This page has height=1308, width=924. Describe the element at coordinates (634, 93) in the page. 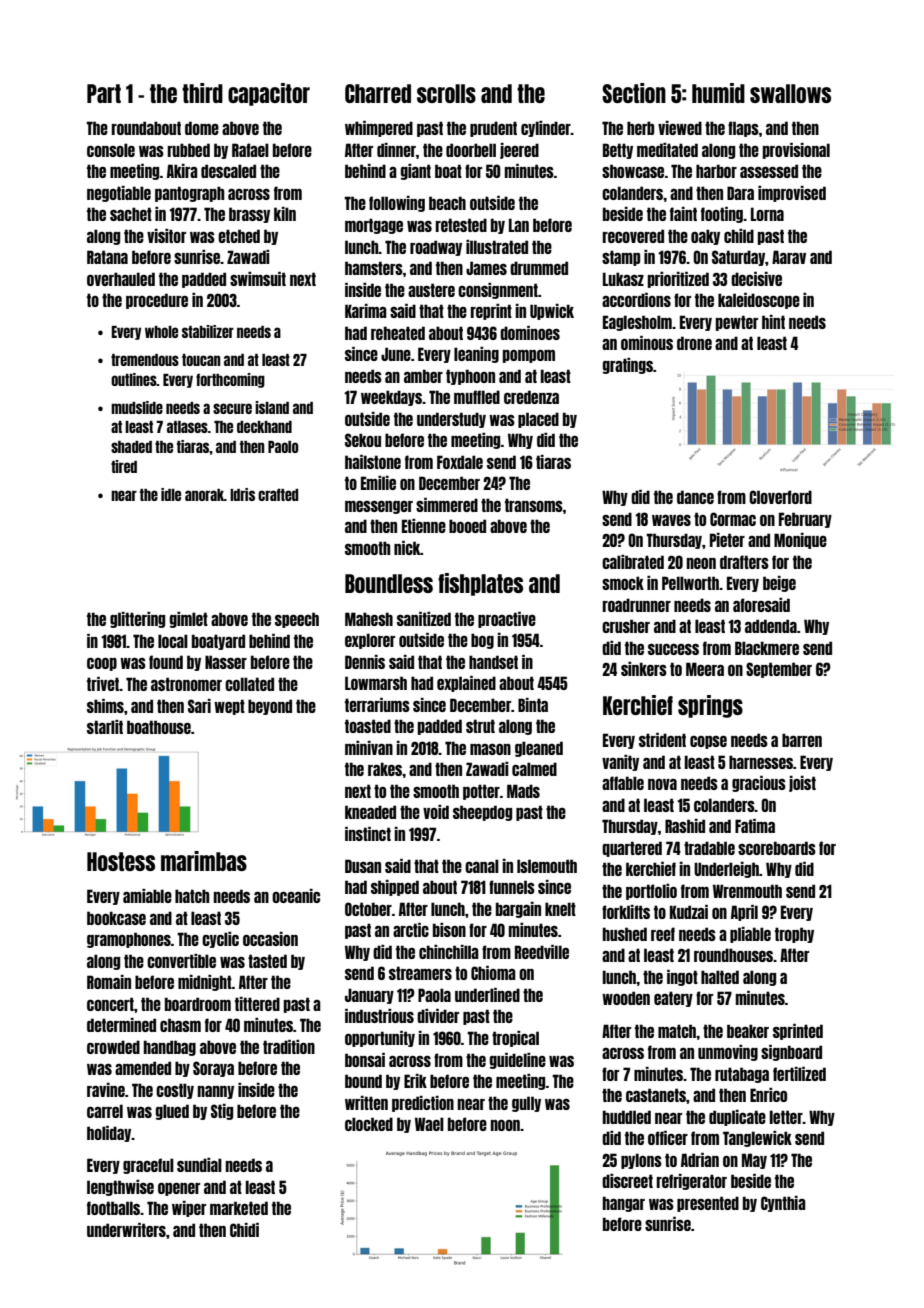

I see `Section` at that location.
